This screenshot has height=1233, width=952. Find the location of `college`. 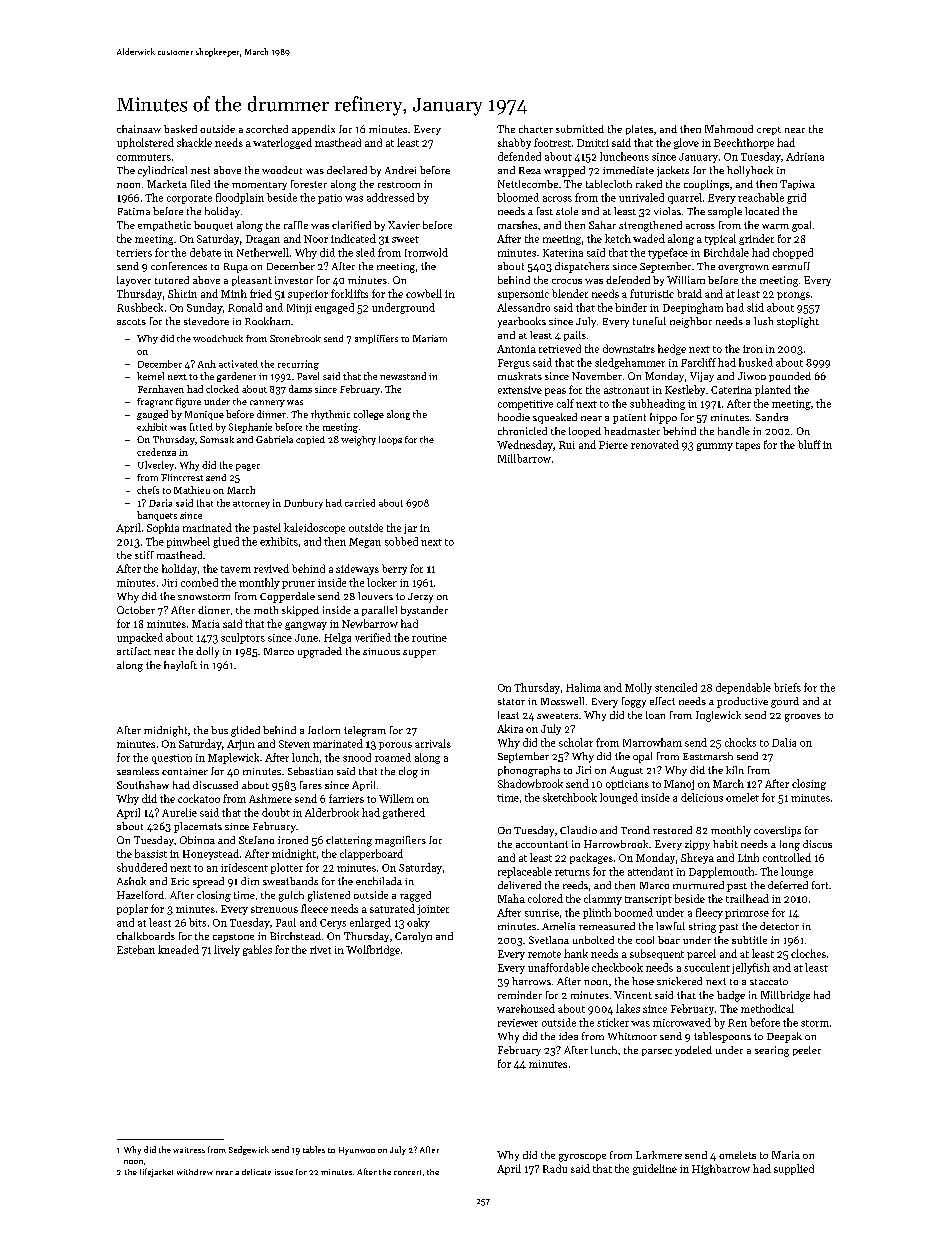

college is located at coordinates (369, 415).
